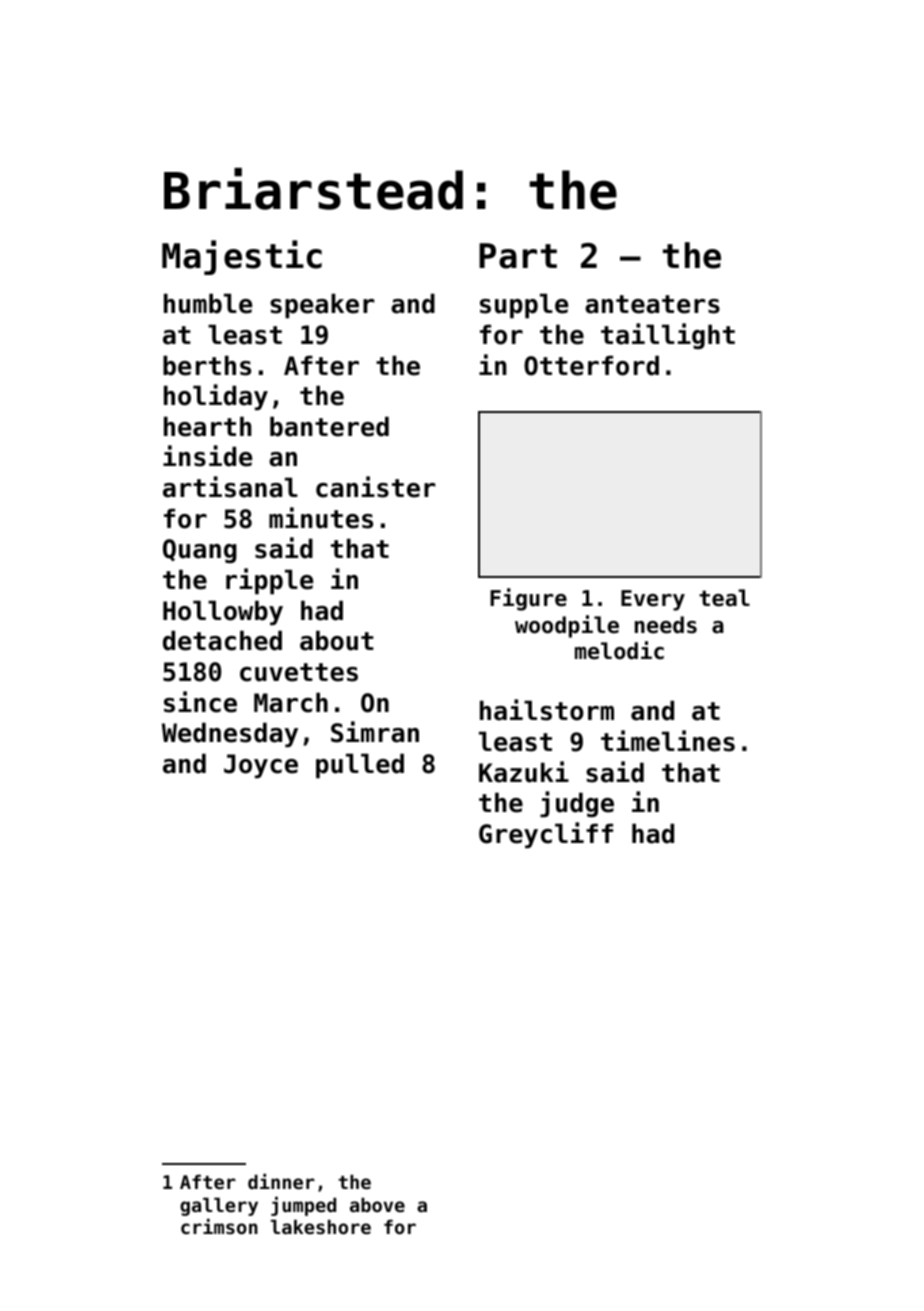 This screenshot has height=1311, width=924. I want to click on anteaters, so click(652, 304).
